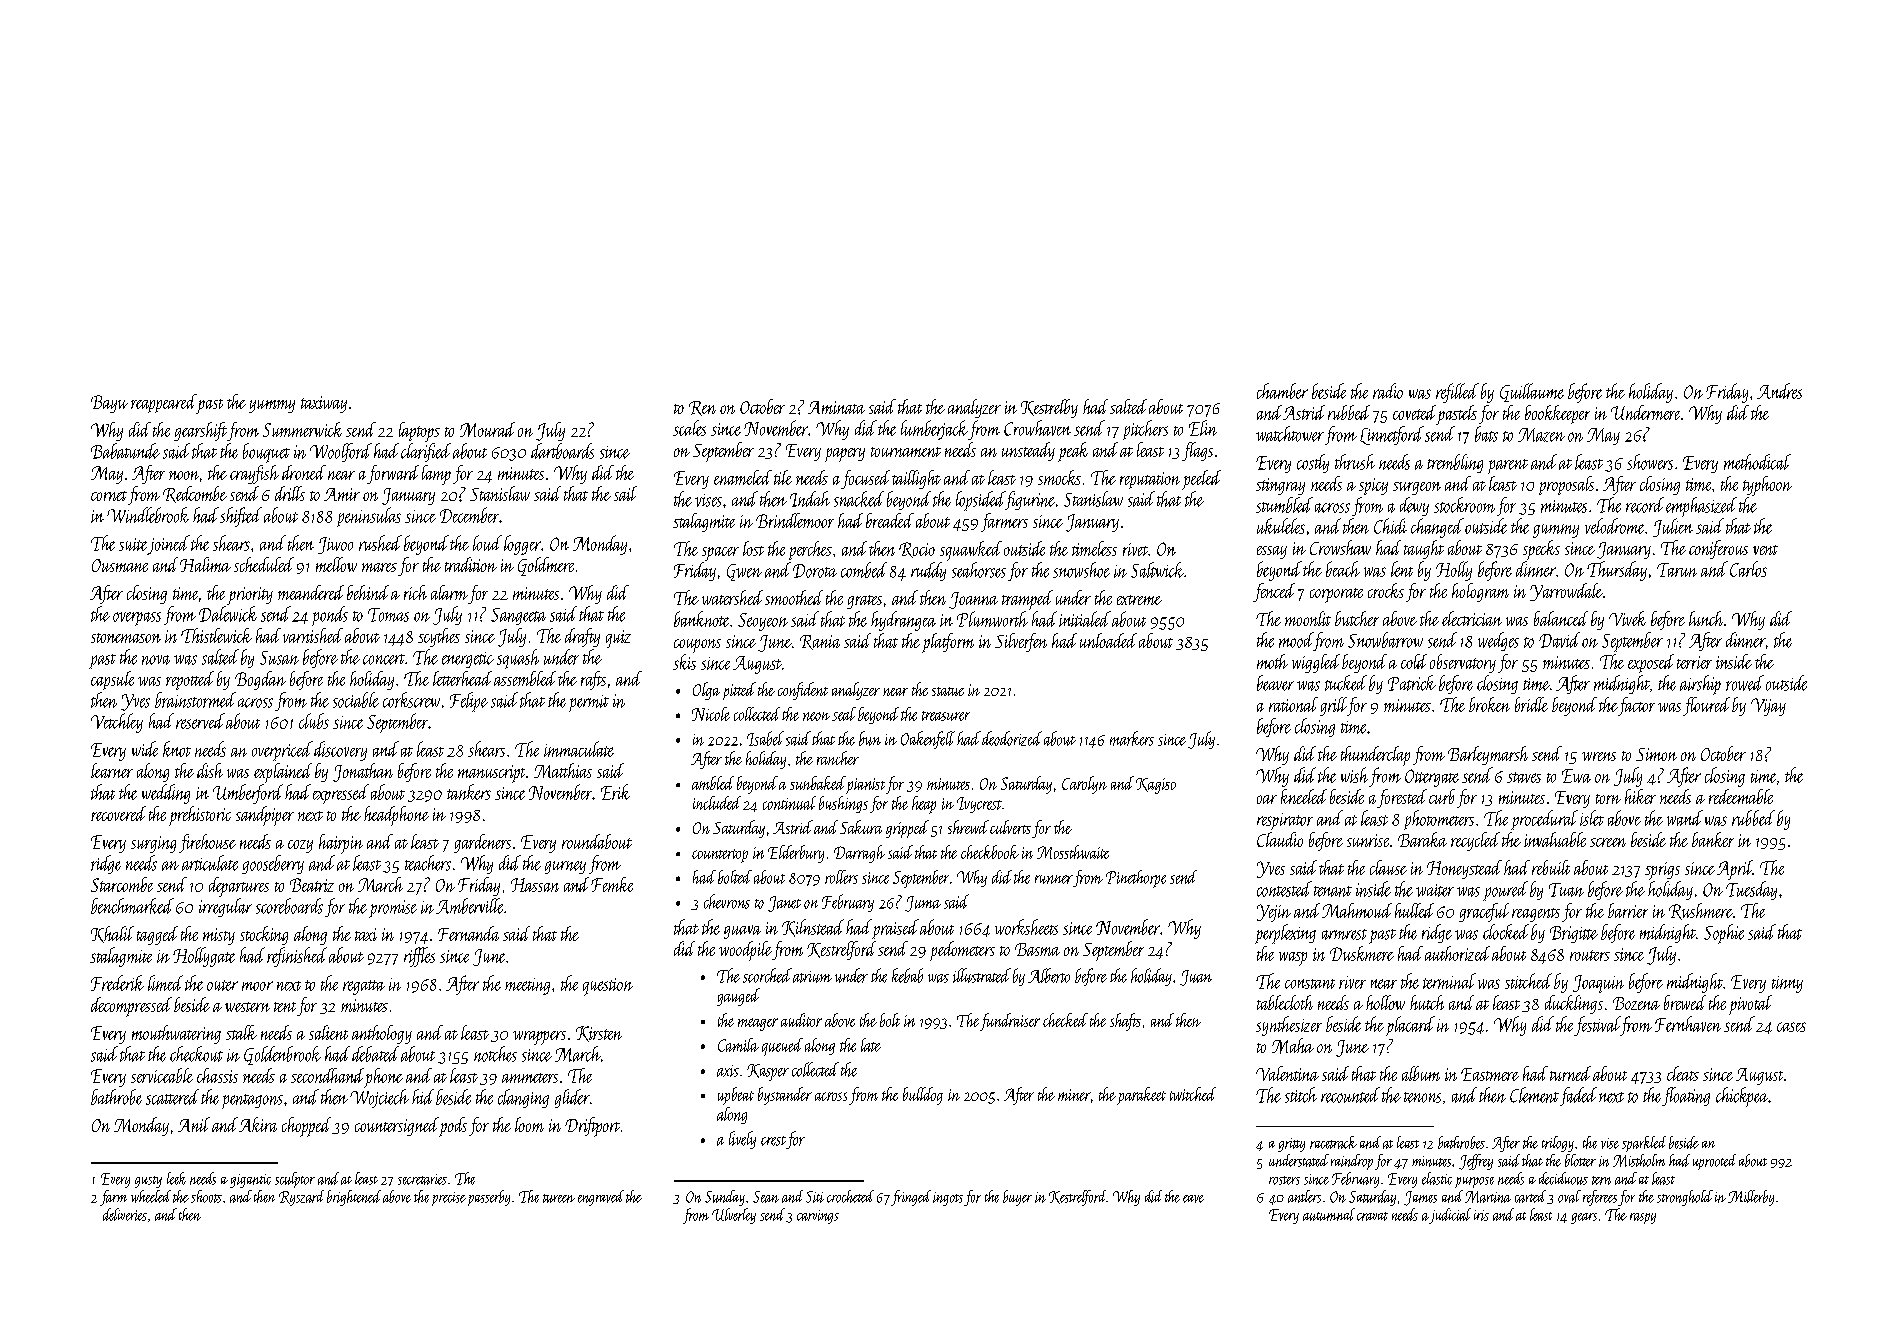 The height and width of the screenshot is (1342, 1898). What do you see at coordinates (1049, 408) in the screenshot?
I see `Kestrelby` at bounding box center [1049, 408].
